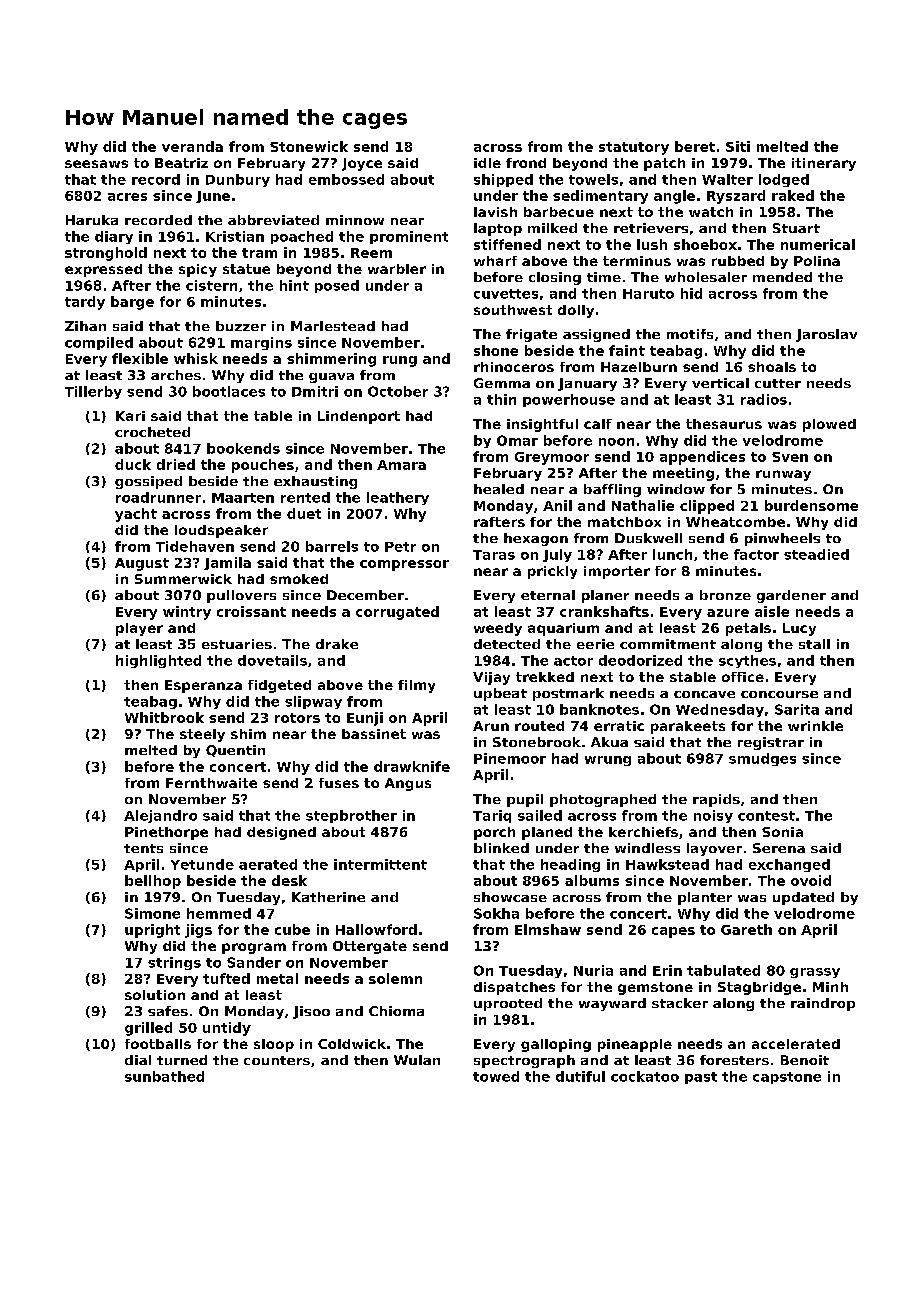 This screenshot has width=924, height=1308. I want to click on shone, so click(496, 350).
